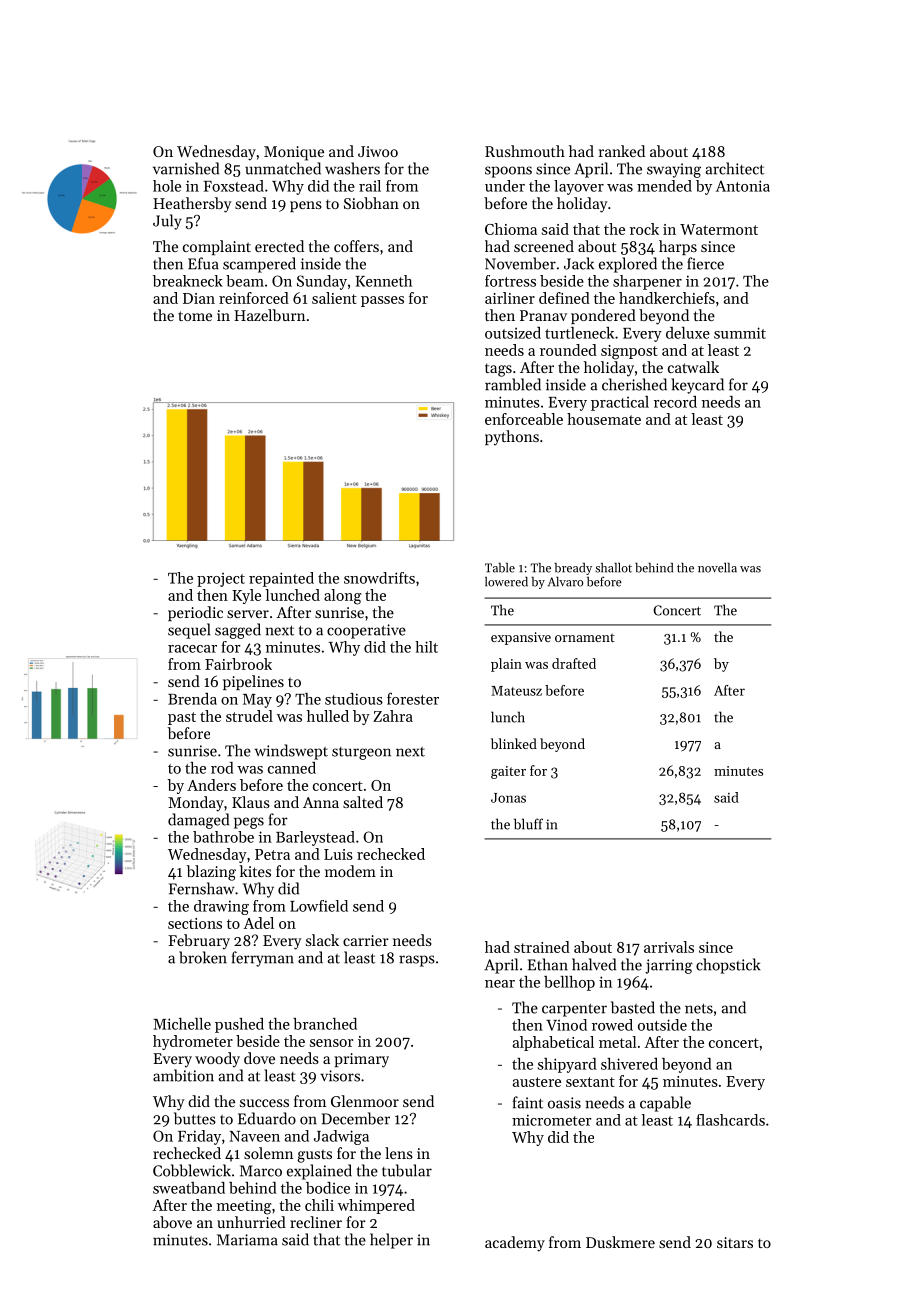 The height and width of the page is (1311, 924). I want to click on salient, so click(334, 298).
